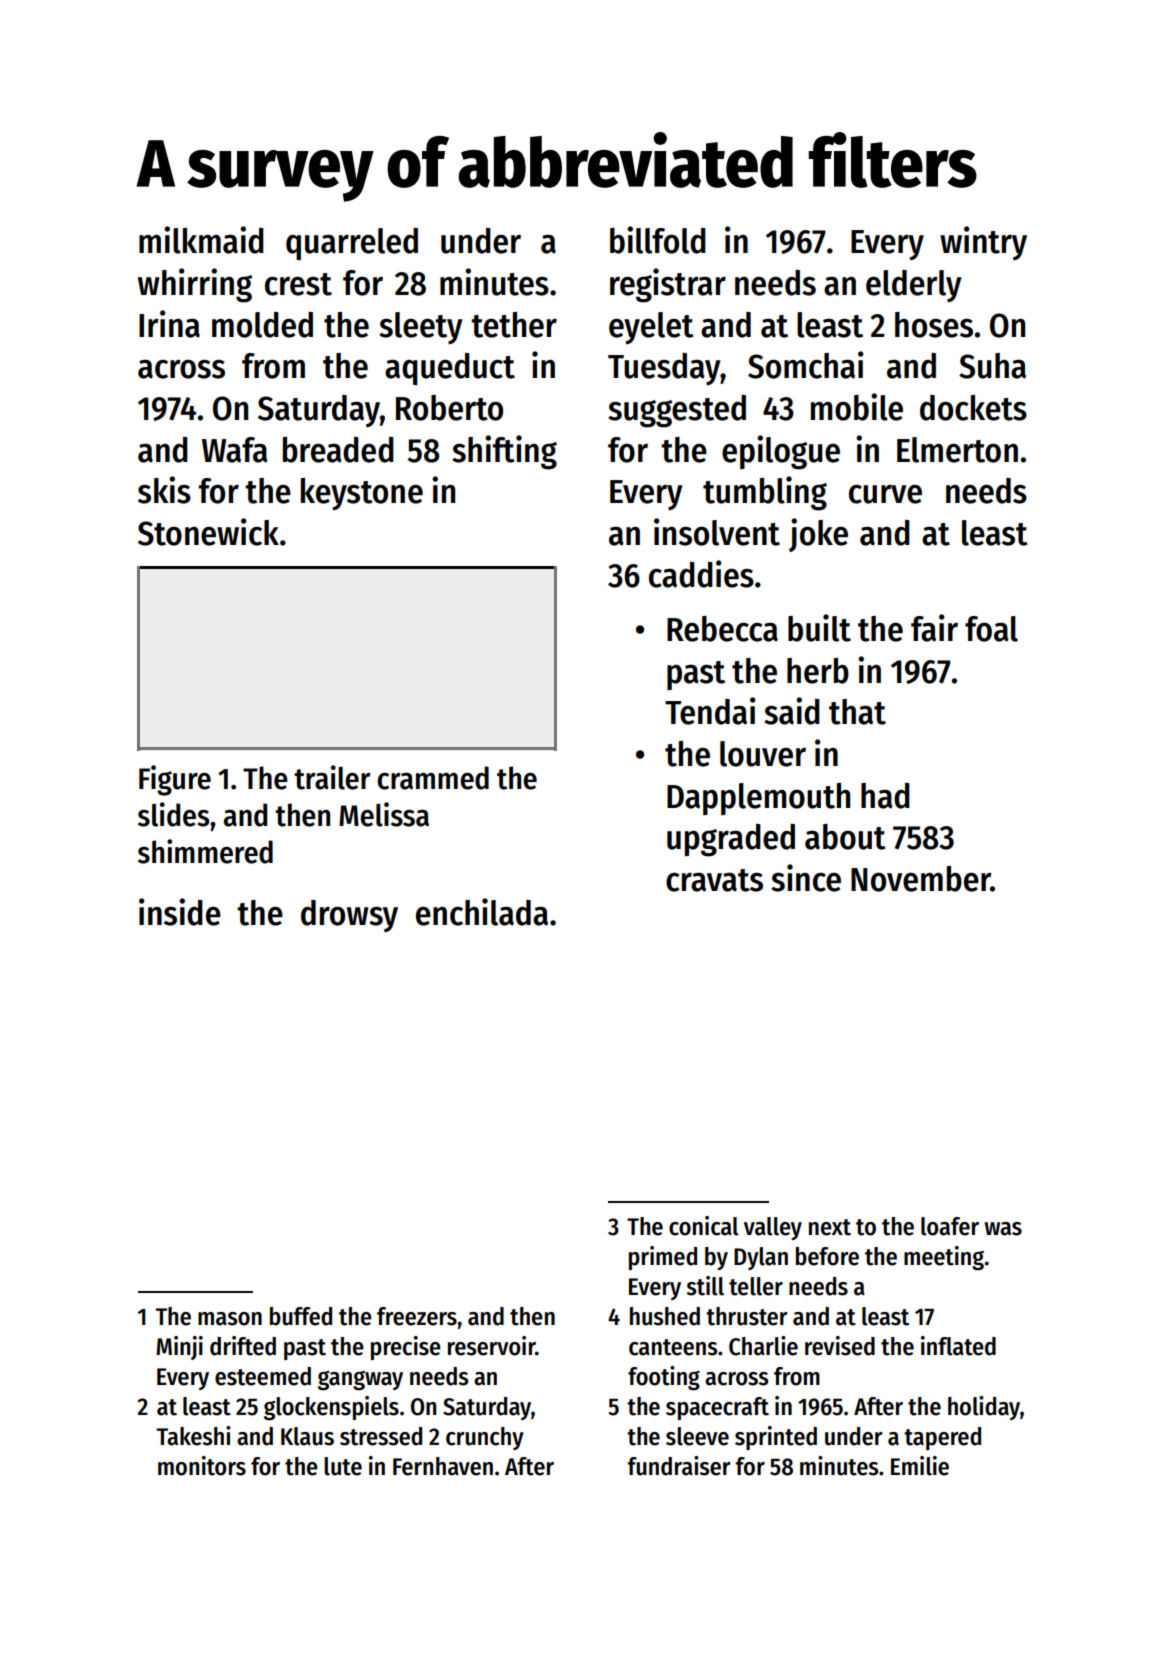 This image has width=1165, height=1654. Describe the element at coordinates (482, 912) in the image. I see `enchilada` at that location.
